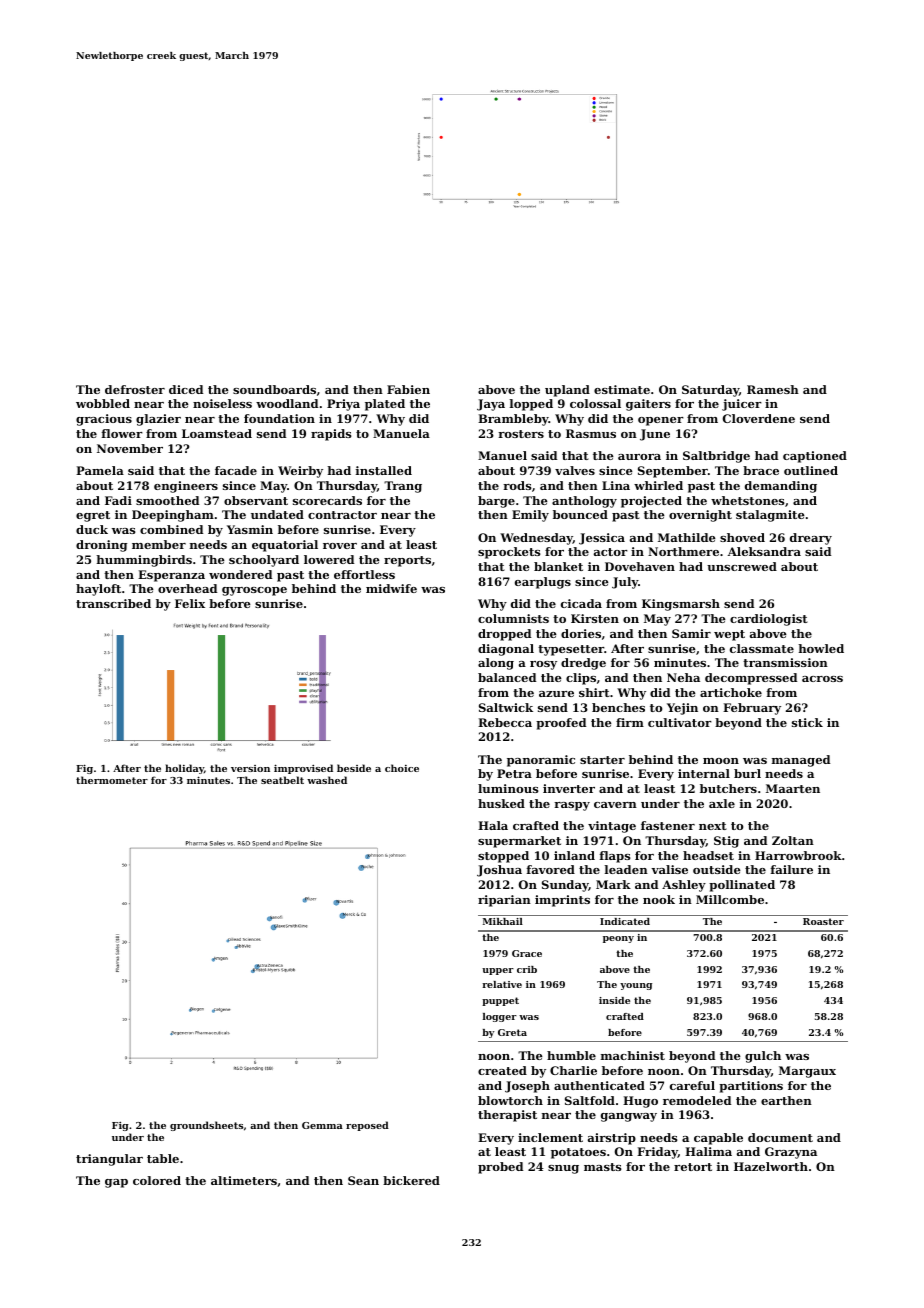 The image size is (924, 1308). I want to click on soundboards, so click(274, 389).
